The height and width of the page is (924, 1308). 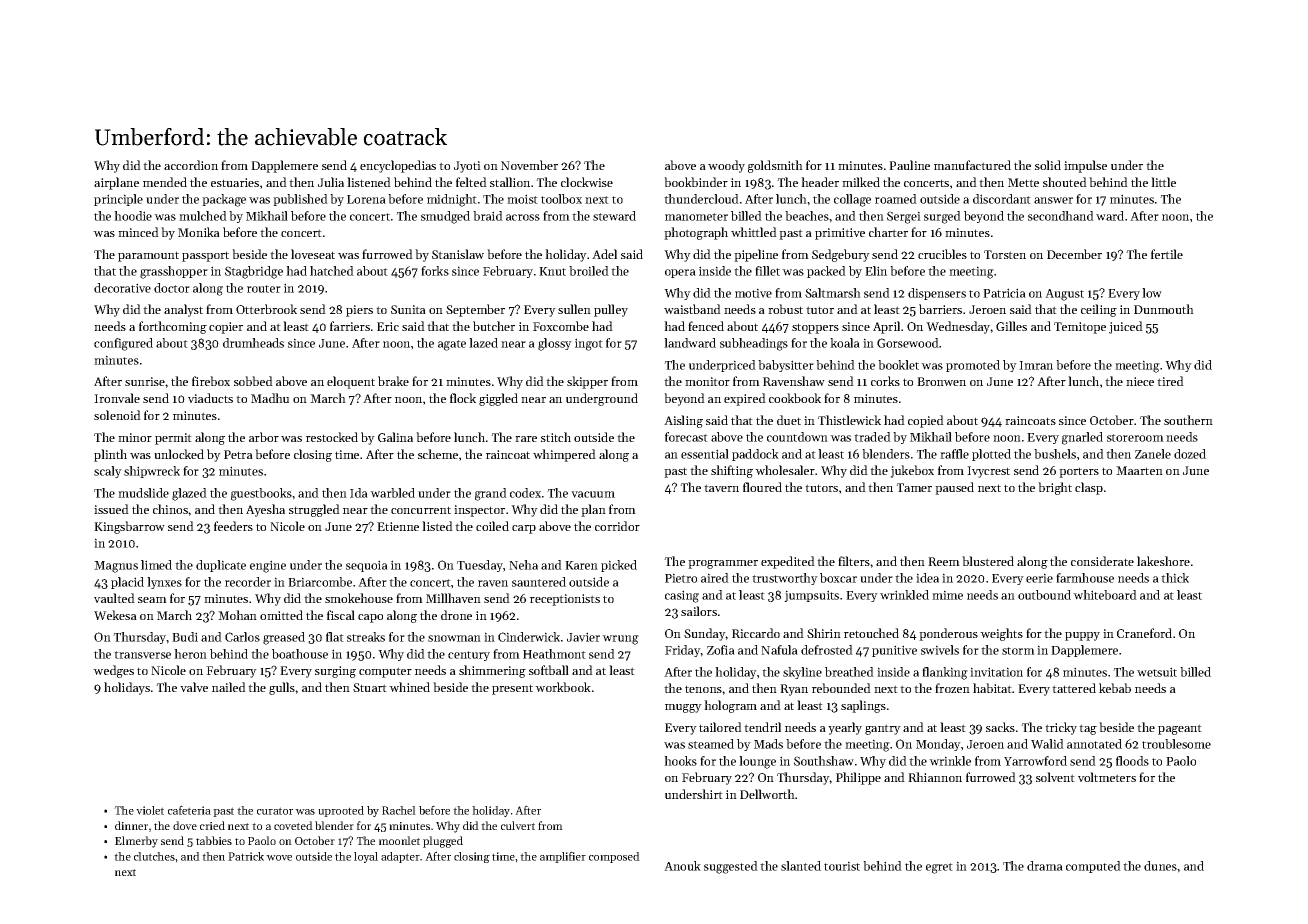 I want to click on puppy, so click(x=1082, y=636).
